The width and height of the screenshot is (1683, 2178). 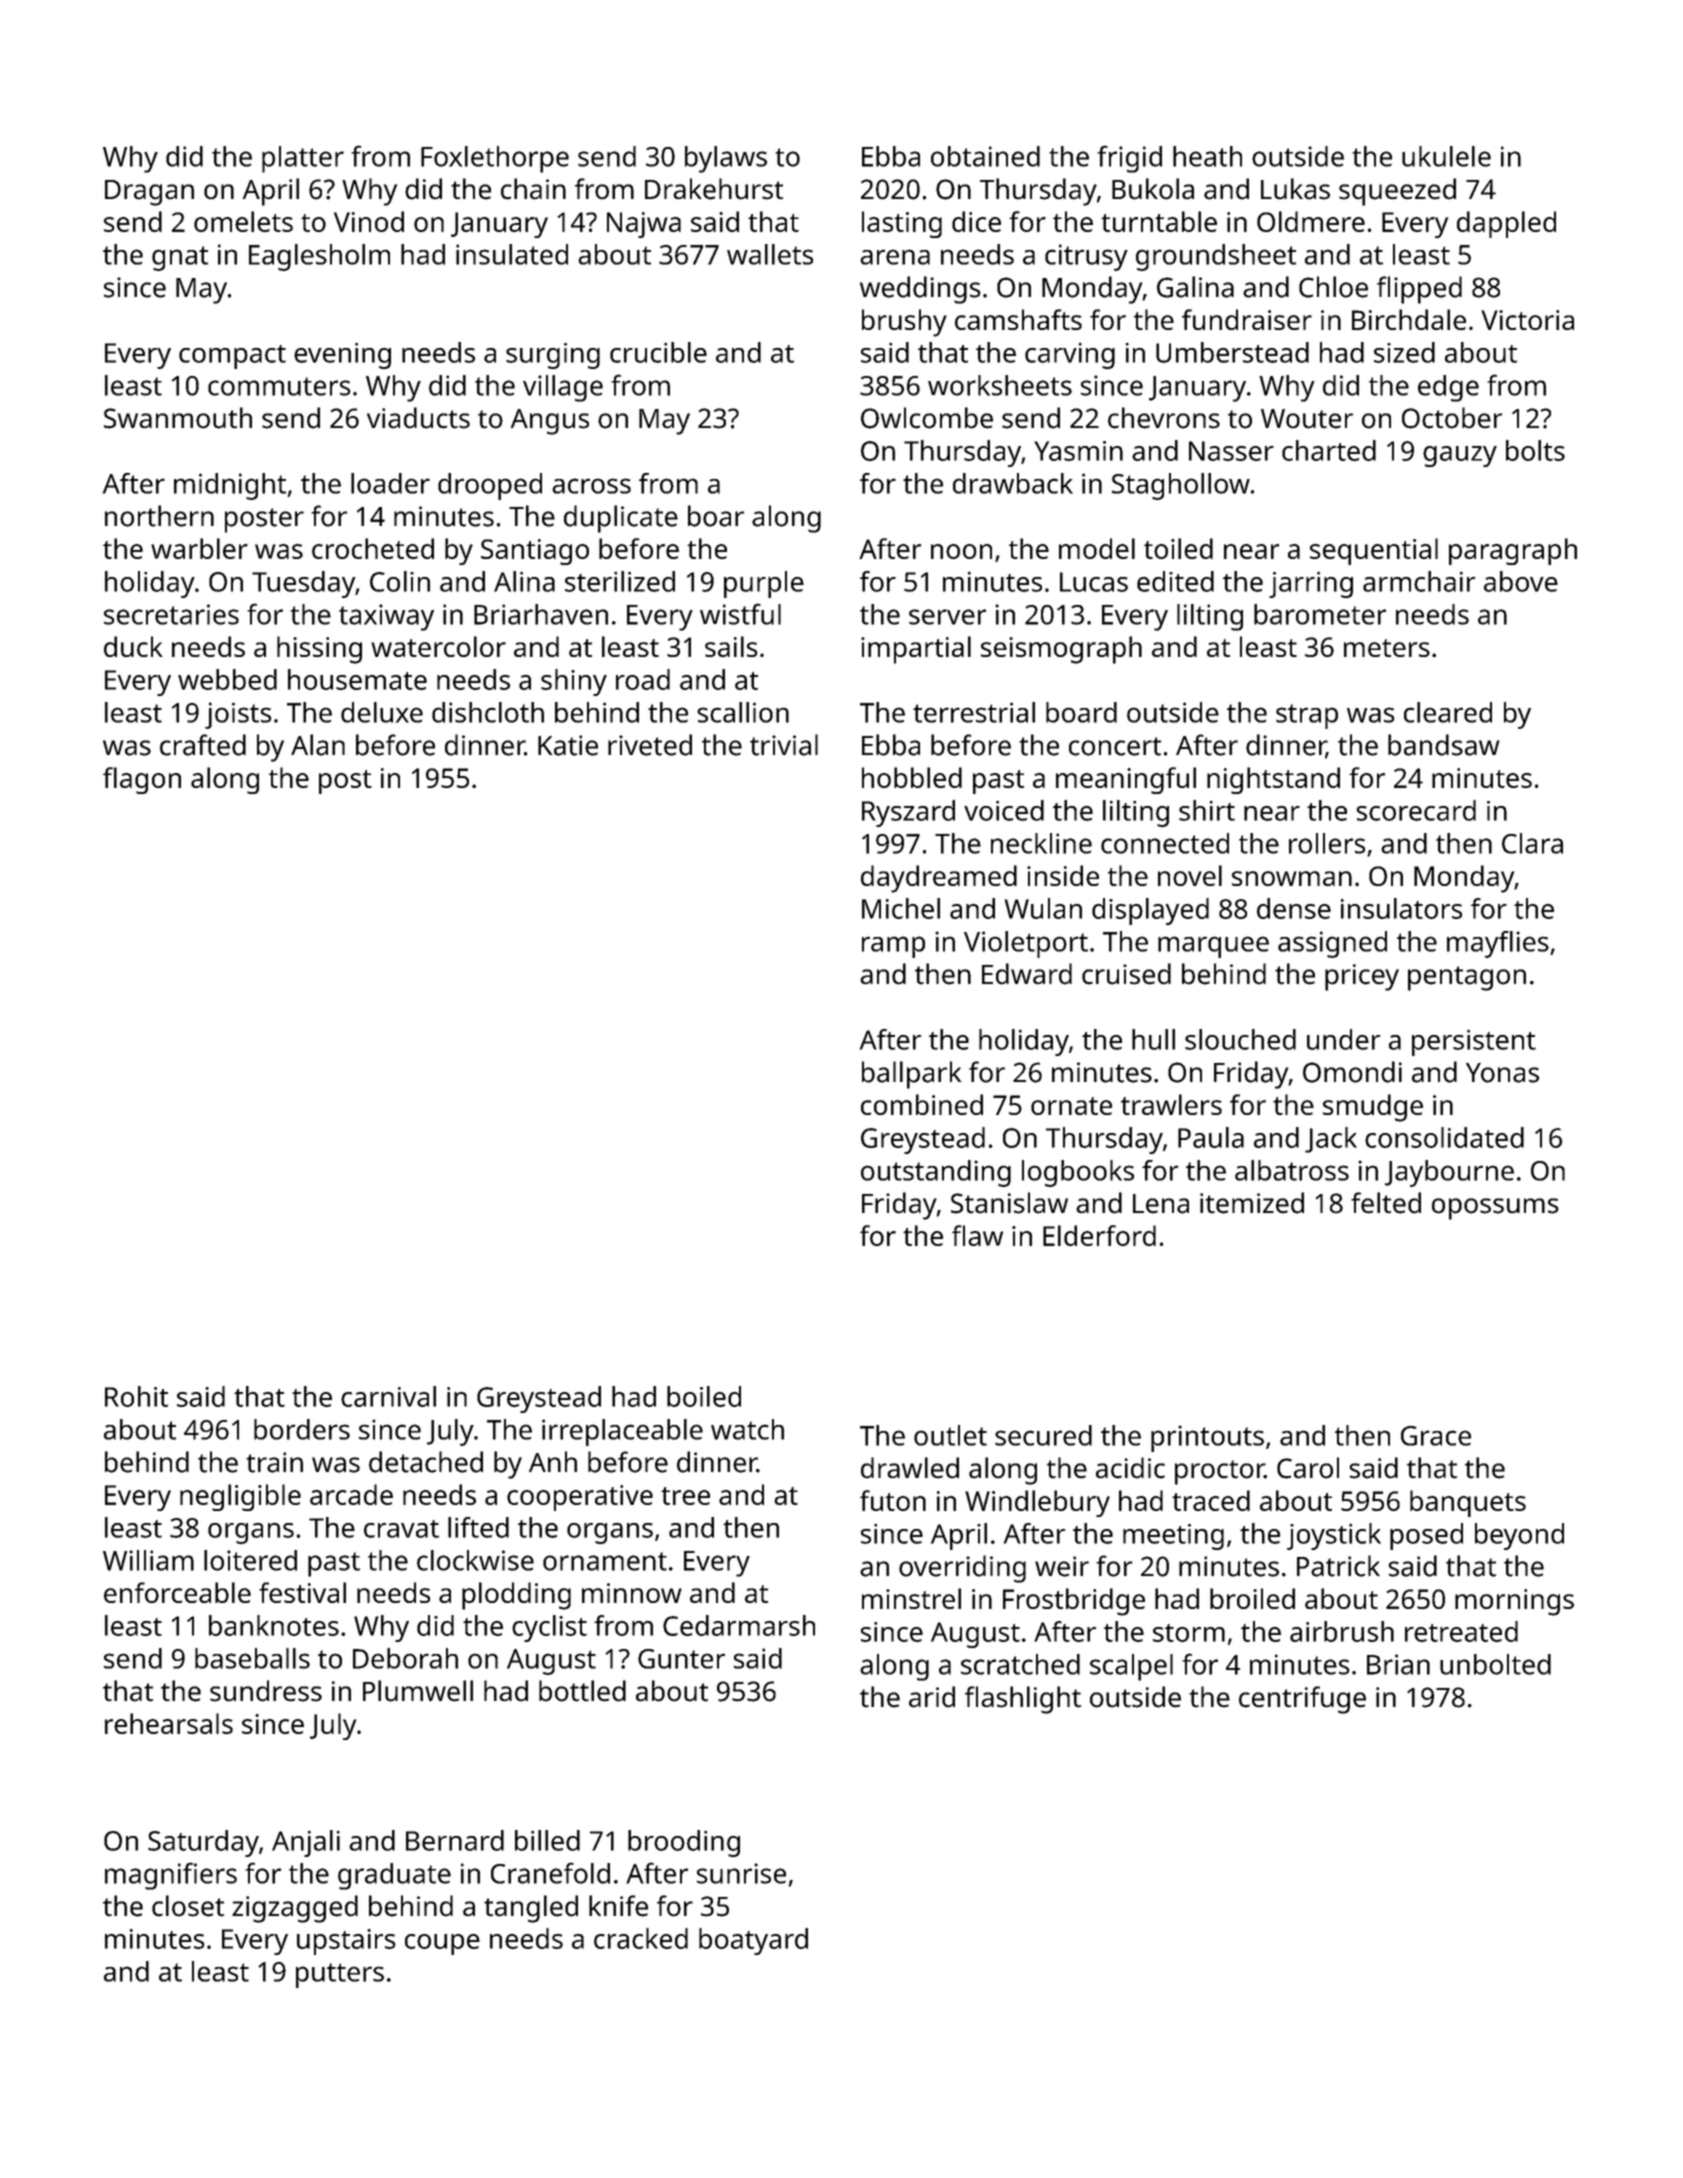 I want to click on Swanmouth, so click(x=178, y=418).
